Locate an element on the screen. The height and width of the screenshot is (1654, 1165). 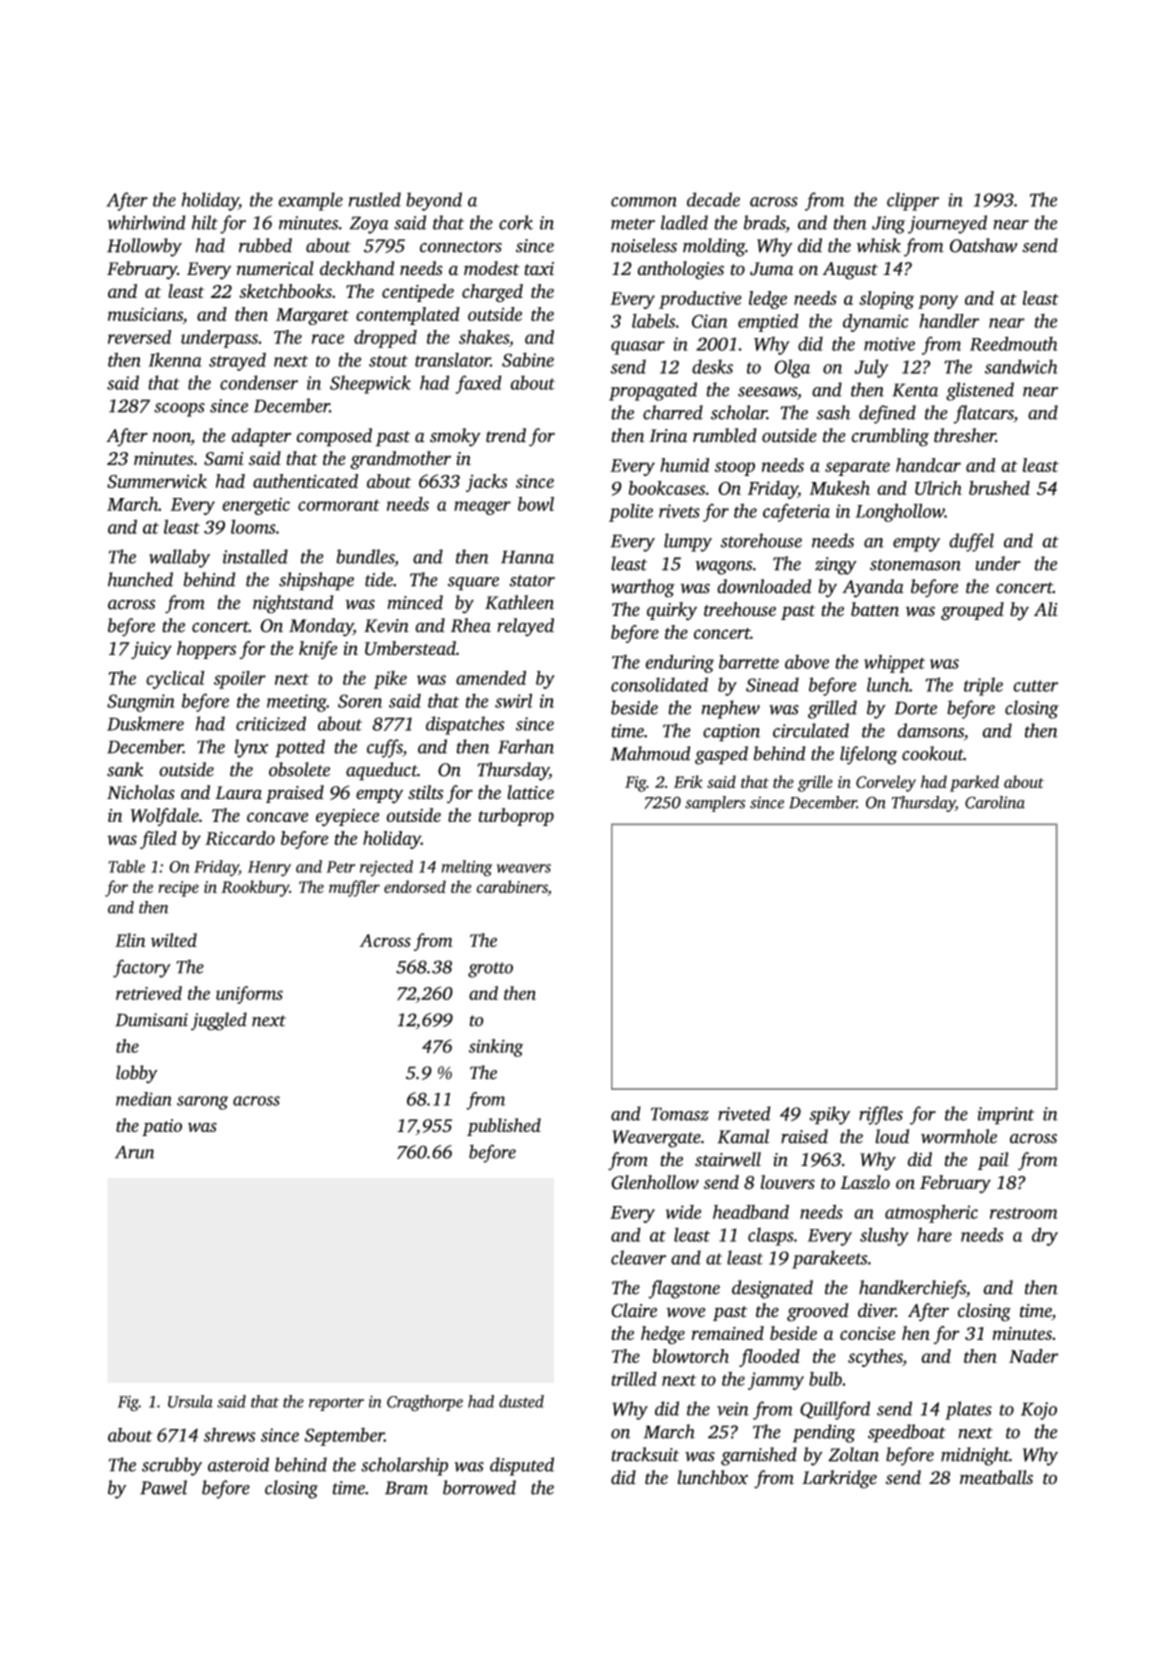
Larkridge is located at coordinates (839, 1479).
